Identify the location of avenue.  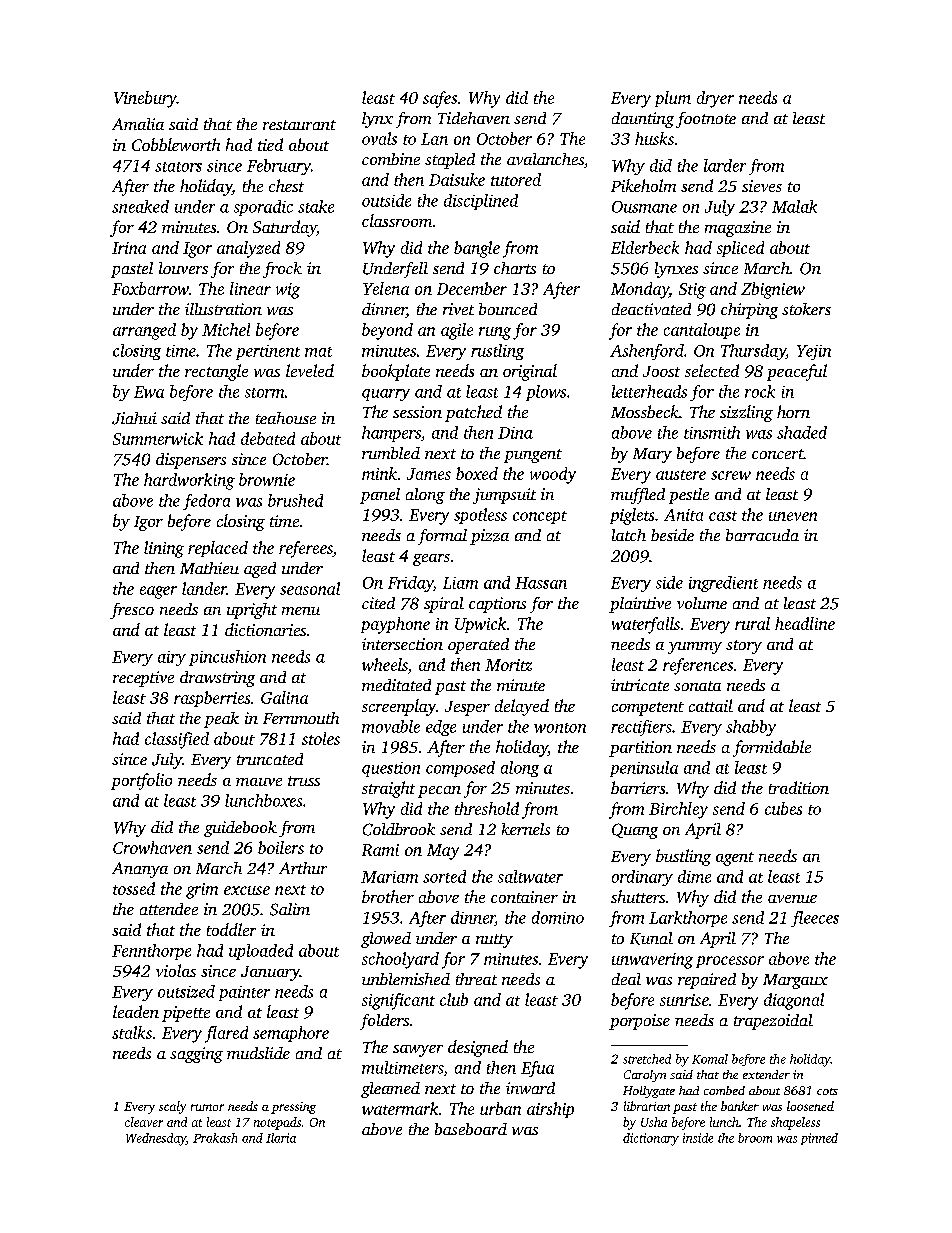
(792, 899).
